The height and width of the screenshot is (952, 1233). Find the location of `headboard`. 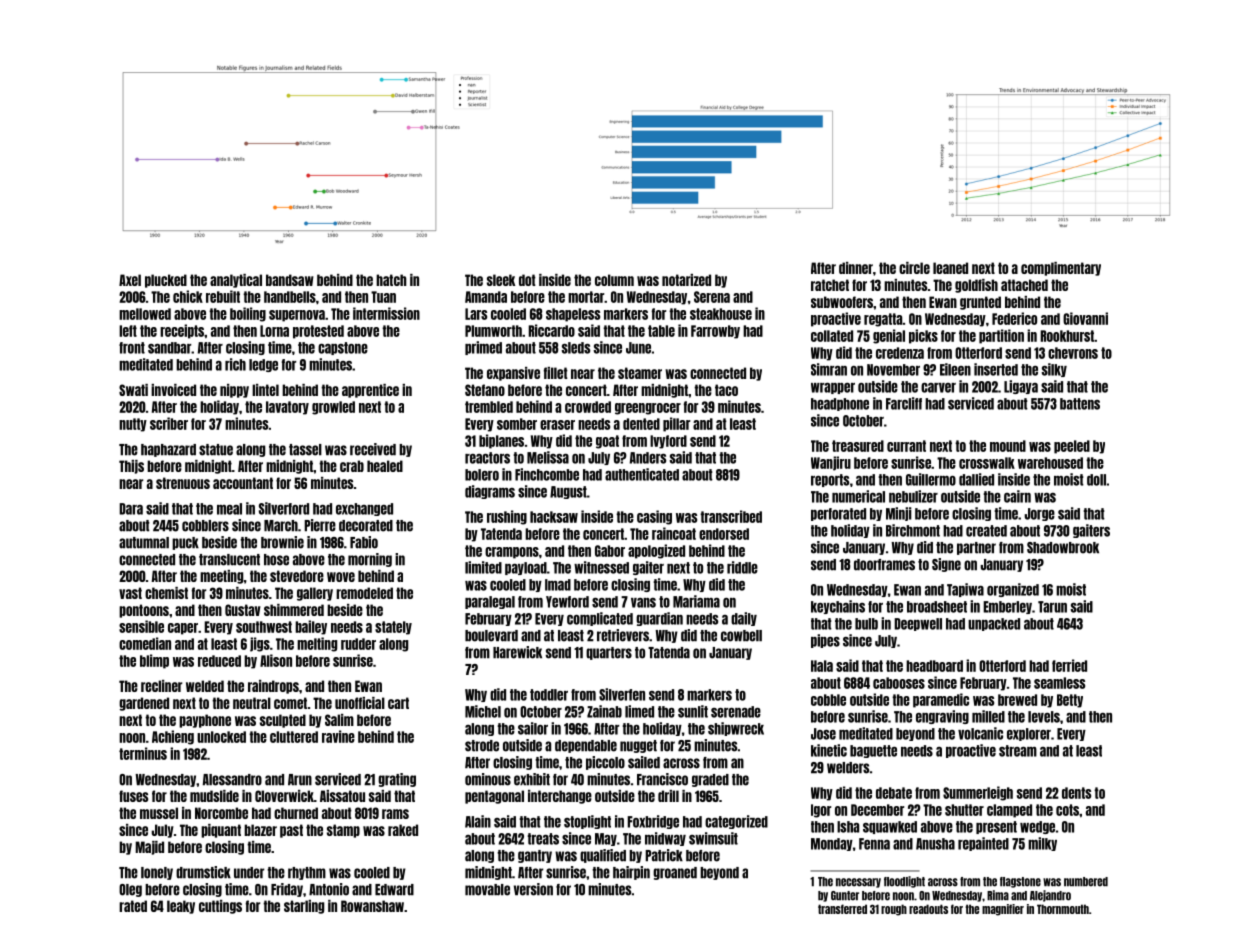

headboard is located at coordinates (934, 666).
